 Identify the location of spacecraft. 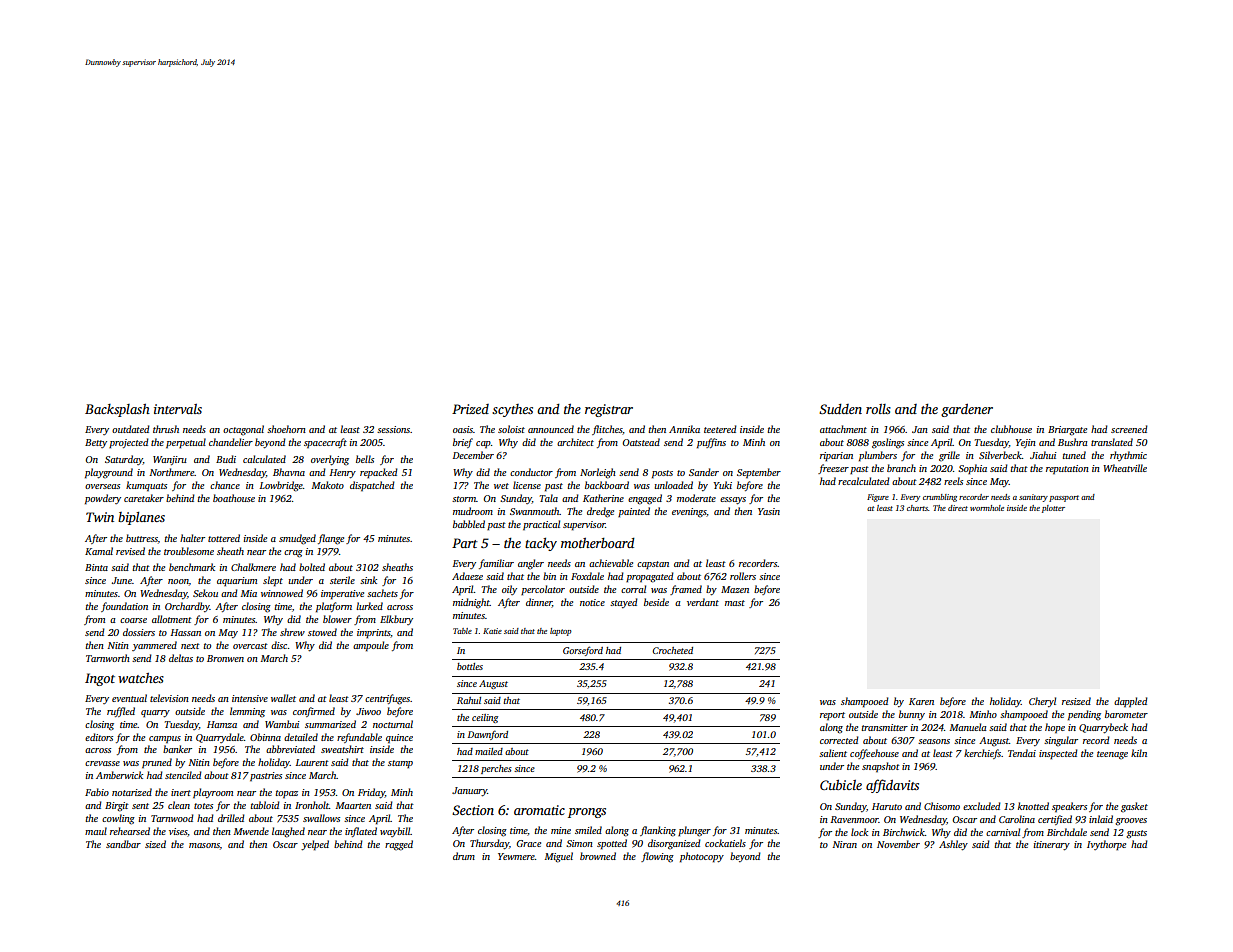
(325, 443).
